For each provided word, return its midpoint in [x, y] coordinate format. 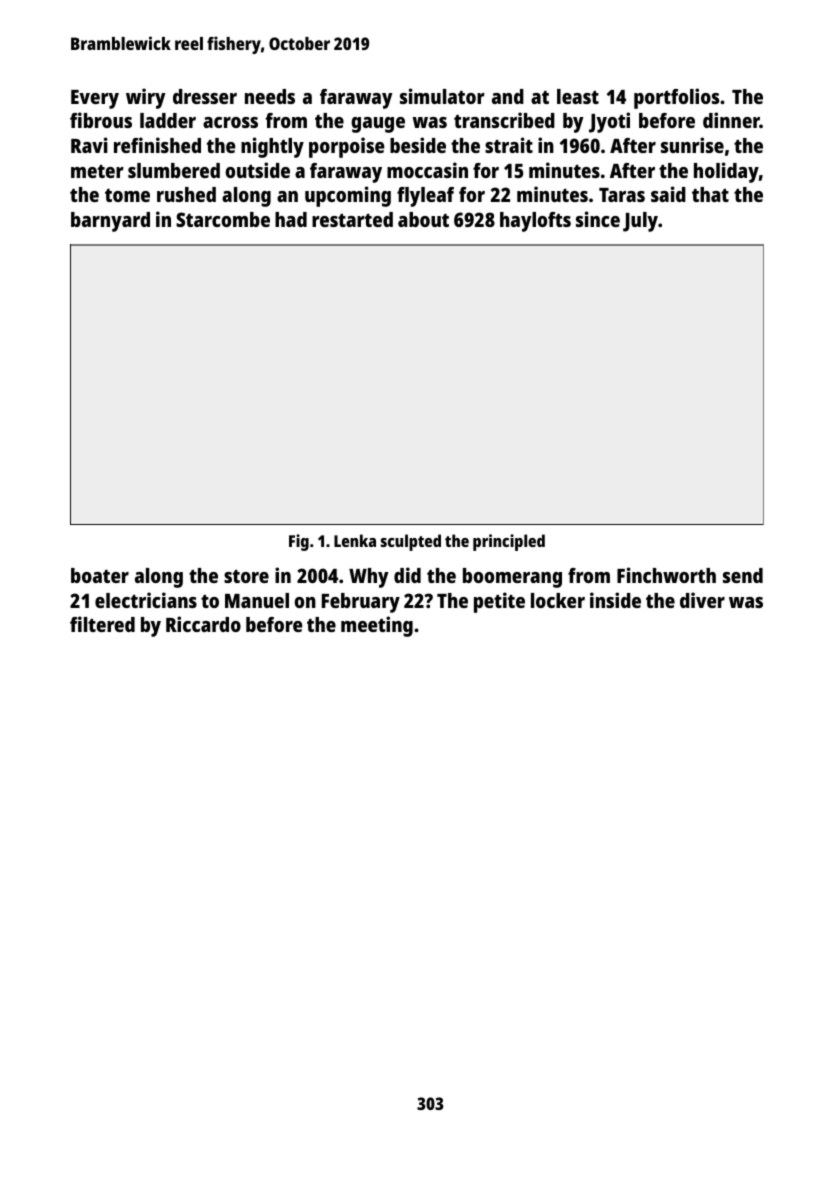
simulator [442, 96]
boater [100, 575]
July [640, 222]
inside [615, 600]
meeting [377, 626]
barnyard [110, 222]
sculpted [411, 542]
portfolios [676, 98]
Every [95, 99]
